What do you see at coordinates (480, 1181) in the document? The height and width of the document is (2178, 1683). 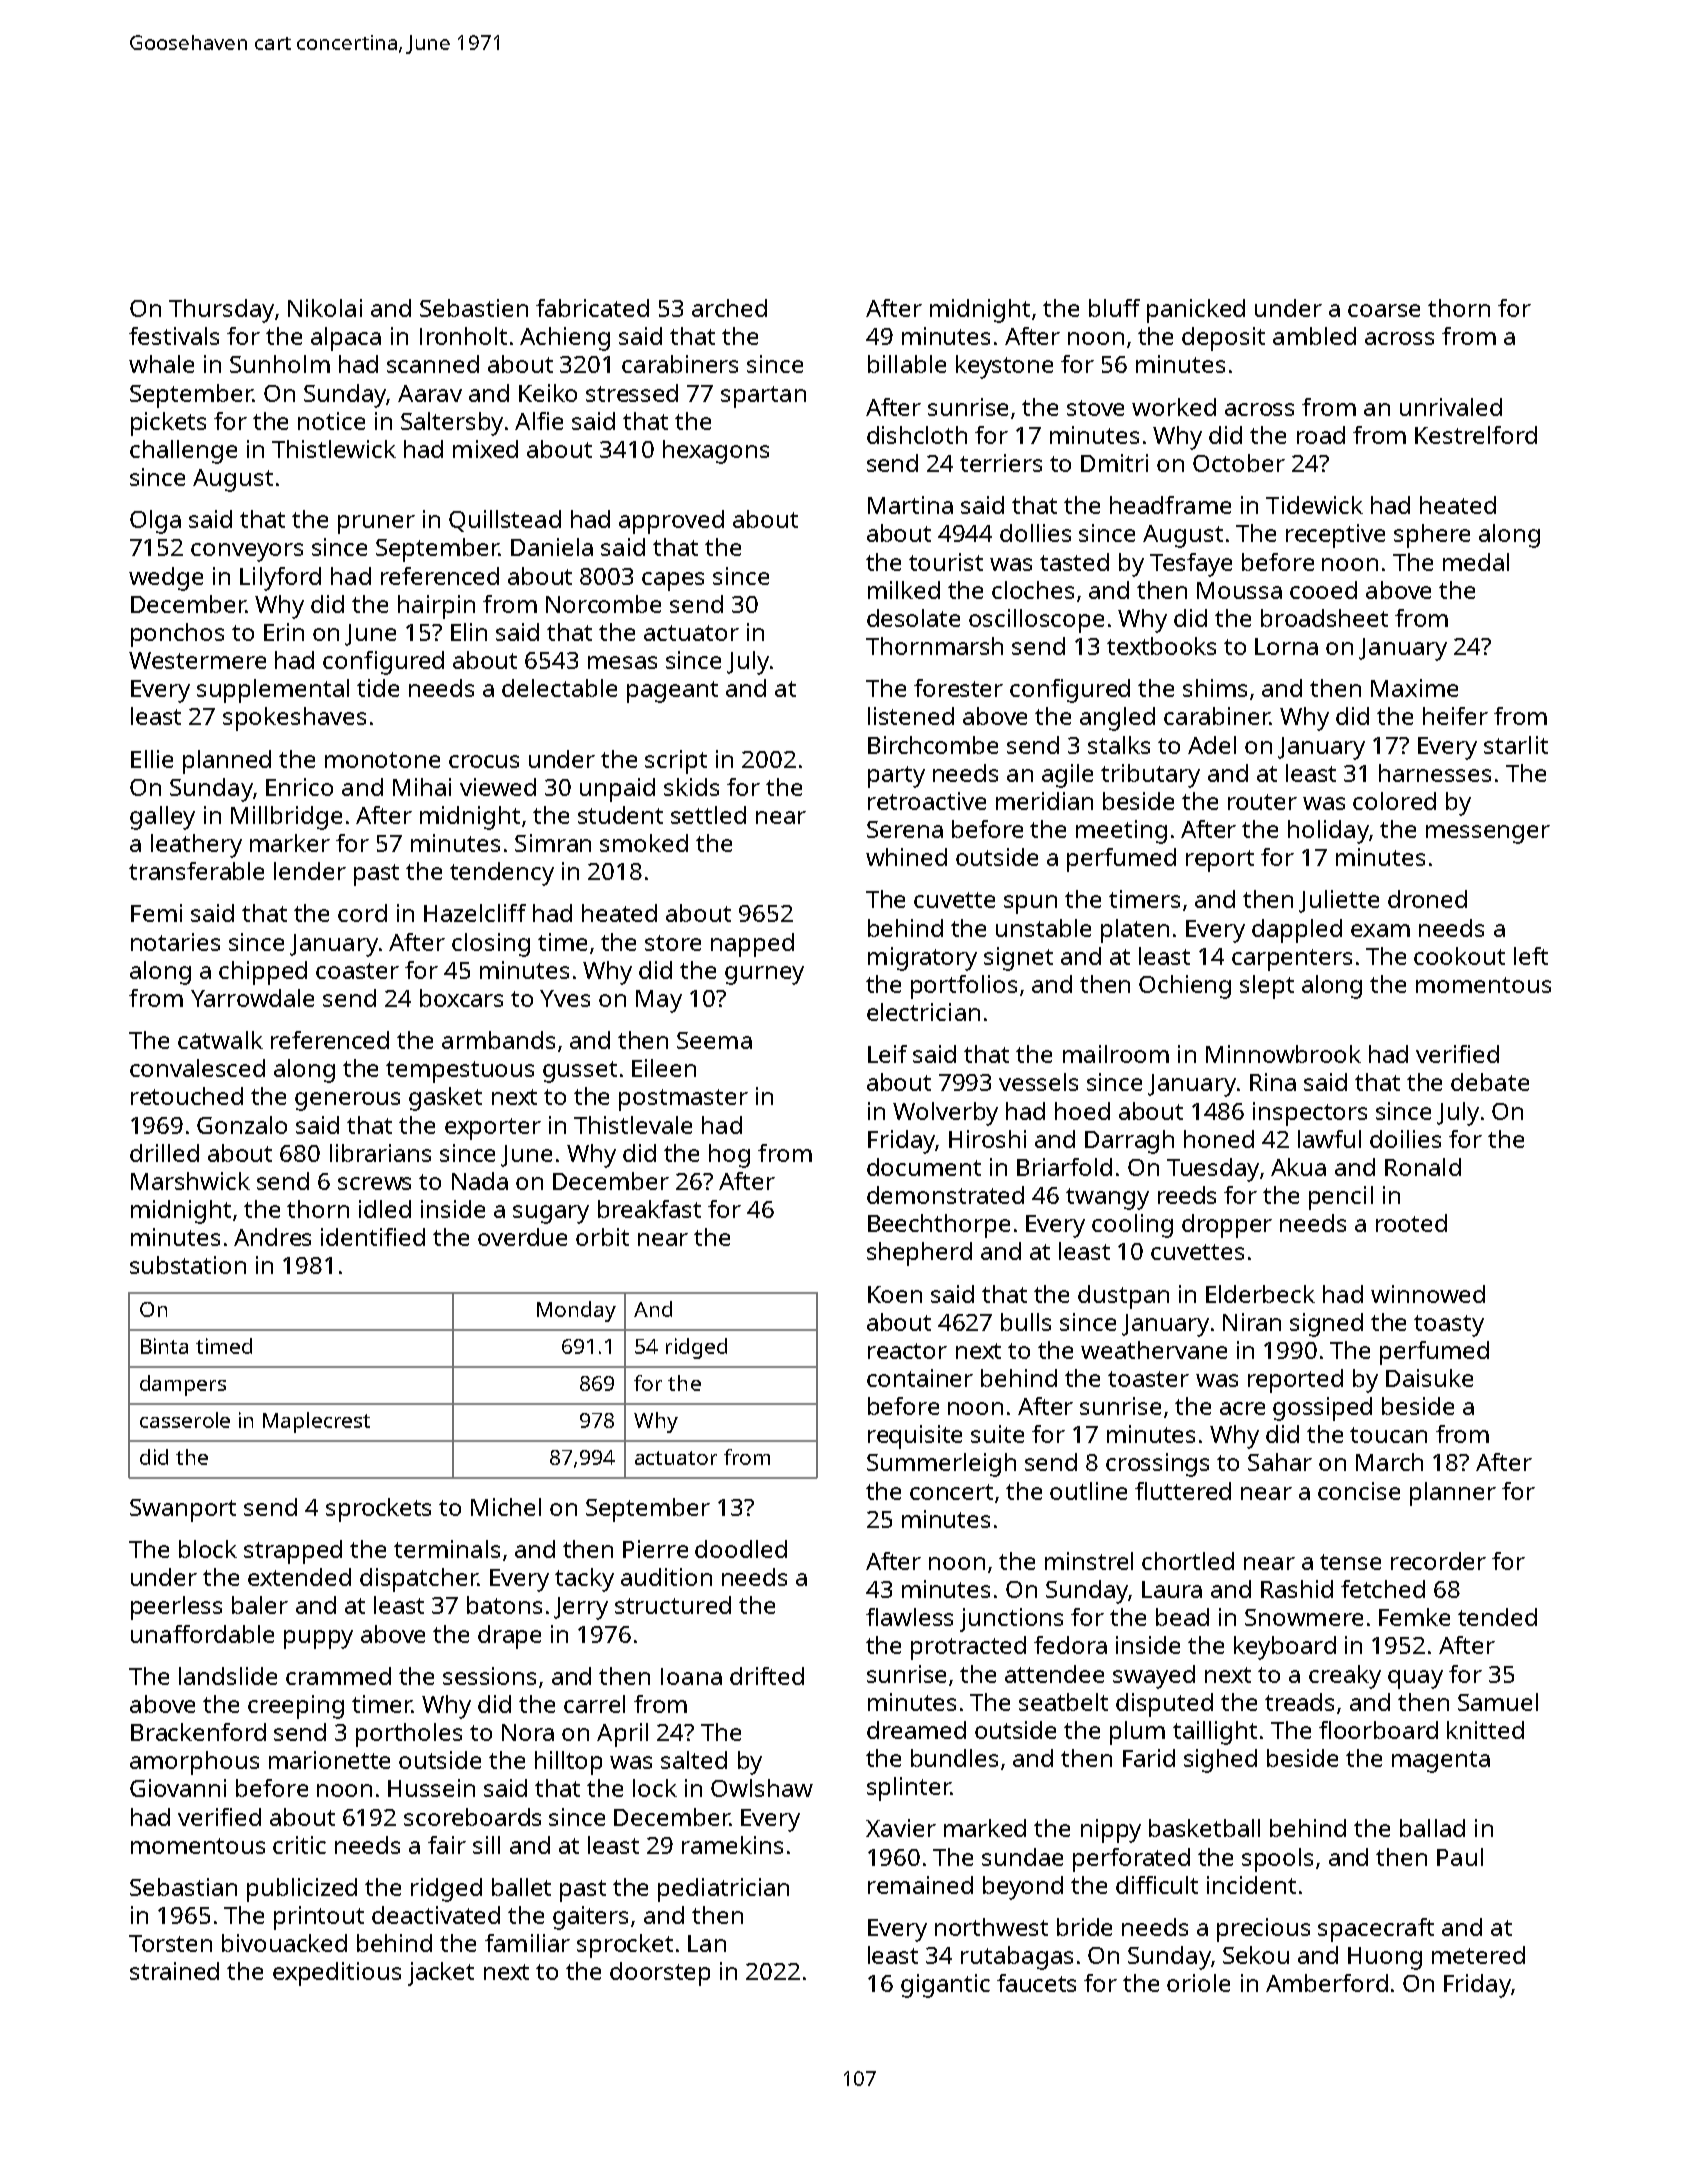 I see `Nada` at bounding box center [480, 1181].
